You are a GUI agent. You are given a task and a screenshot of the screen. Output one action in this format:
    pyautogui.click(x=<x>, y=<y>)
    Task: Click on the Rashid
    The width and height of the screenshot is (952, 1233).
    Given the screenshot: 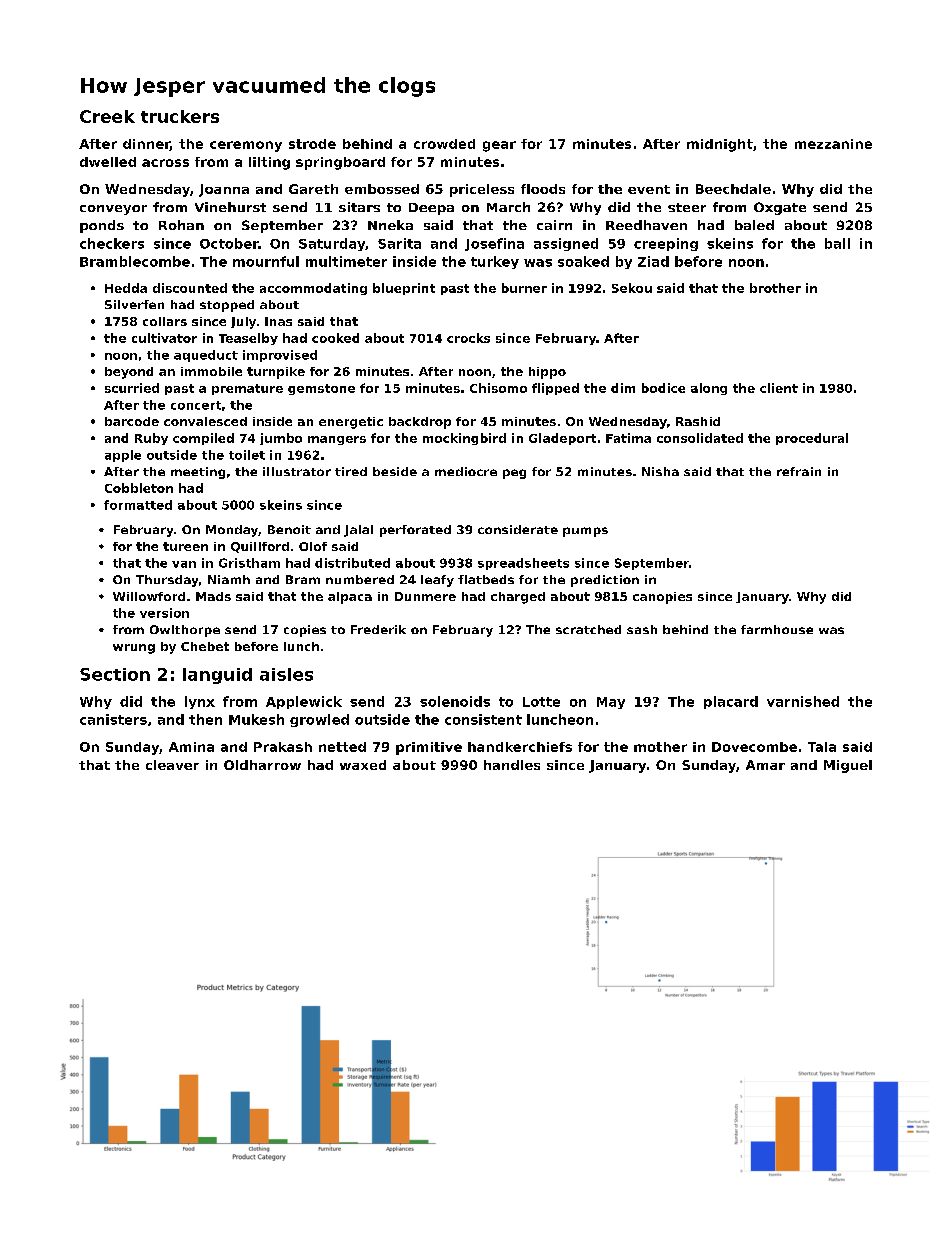 What is the action you would take?
    pyautogui.click(x=698, y=421)
